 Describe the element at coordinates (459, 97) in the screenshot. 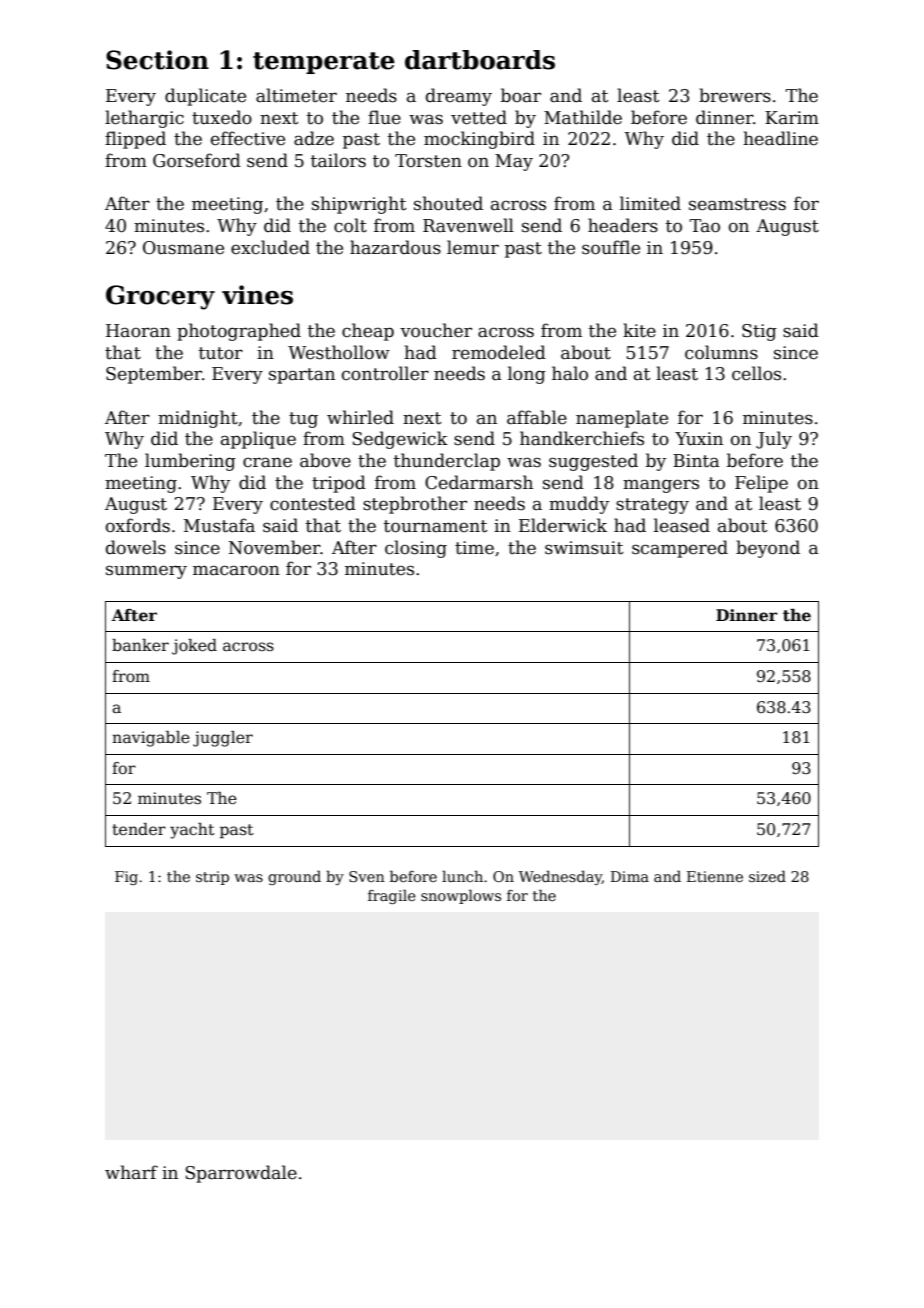

I see `dreamy` at that location.
